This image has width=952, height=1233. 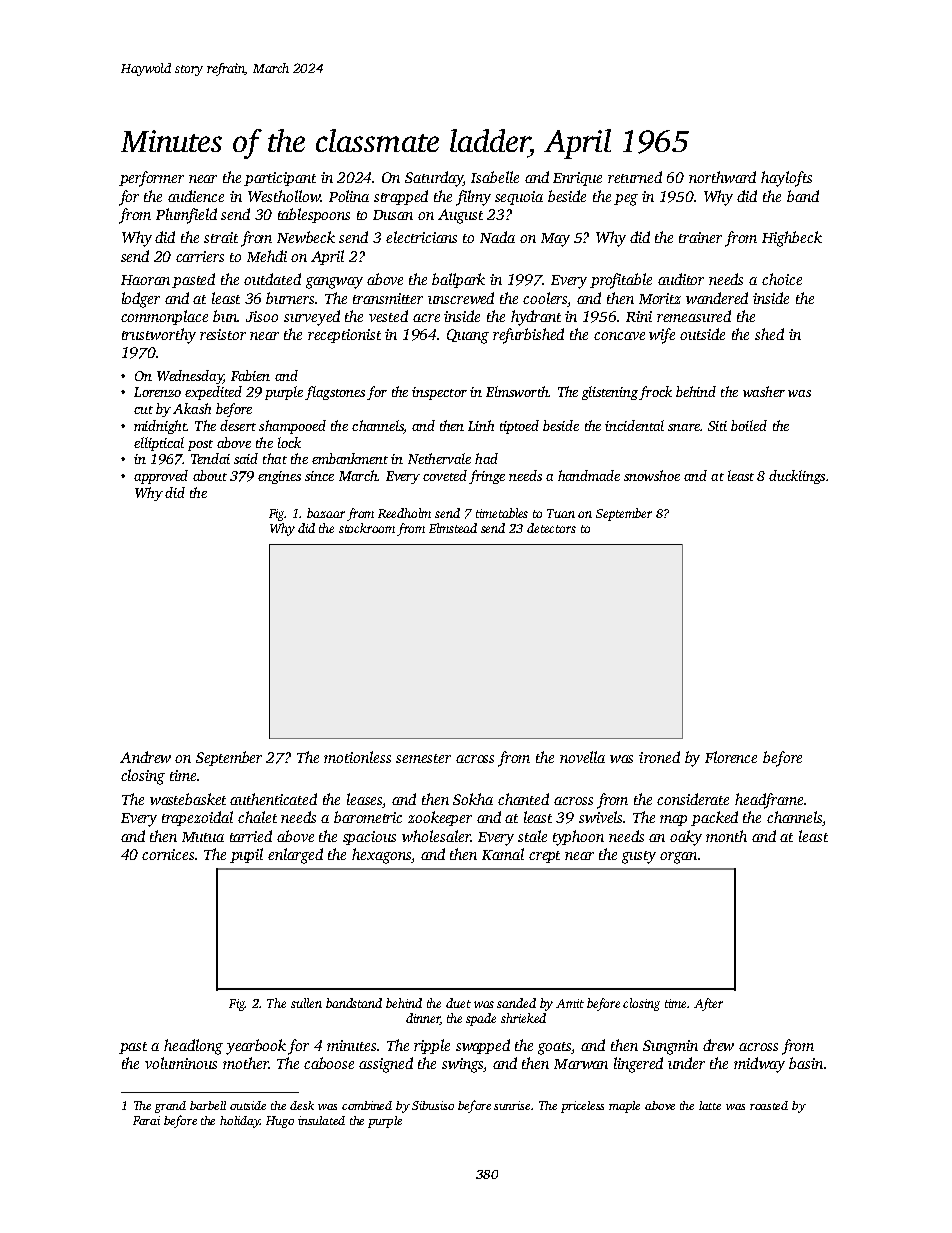 What do you see at coordinates (513, 1105) in the image?
I see `sunrise` at bounding box center [513, 1105].
